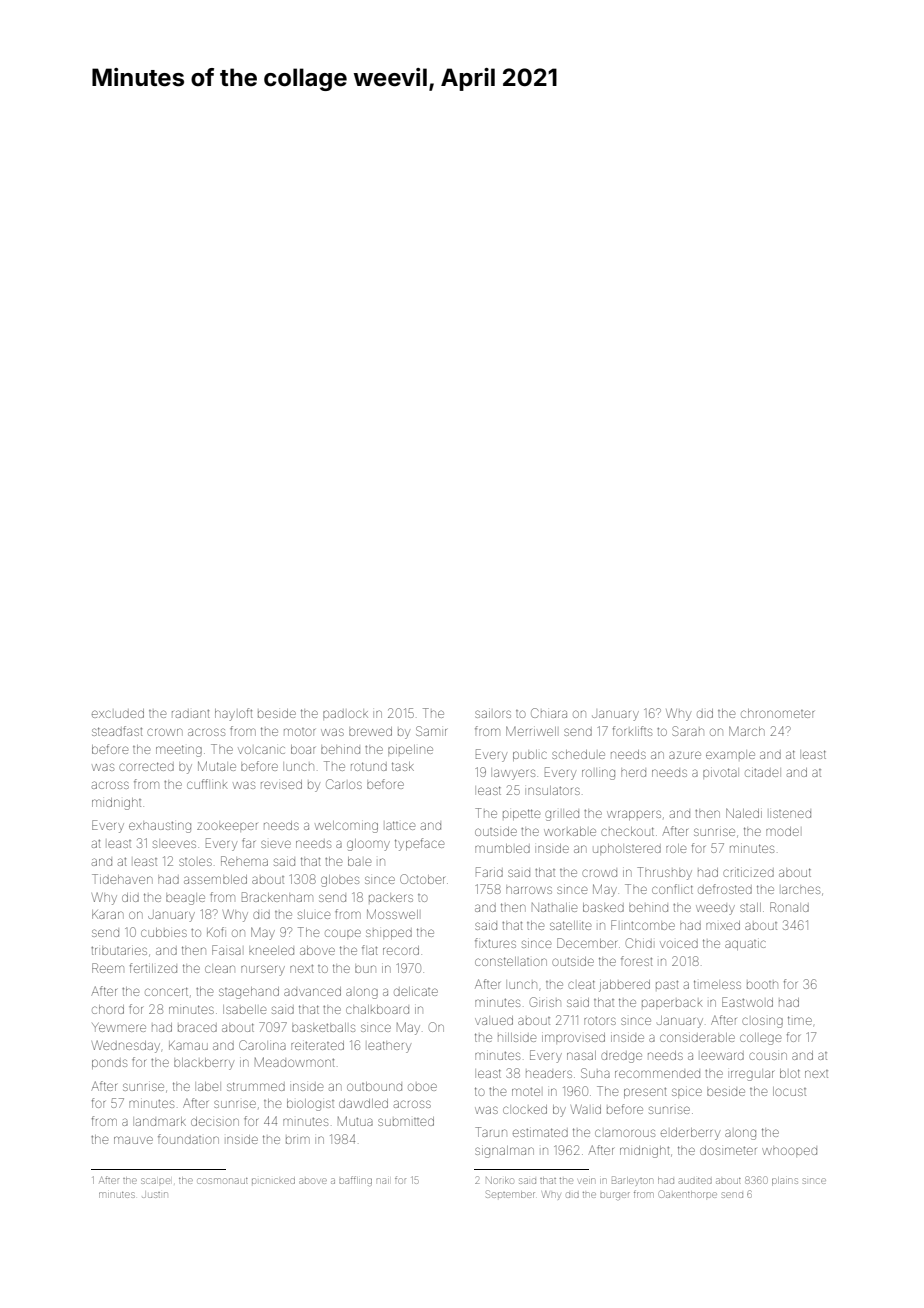 Image resolution: width=924 pixels, height=1308 pixels. What do you see at coordinates (422, 879) in the page?
I see `October` at bounding box center [422, 879].
